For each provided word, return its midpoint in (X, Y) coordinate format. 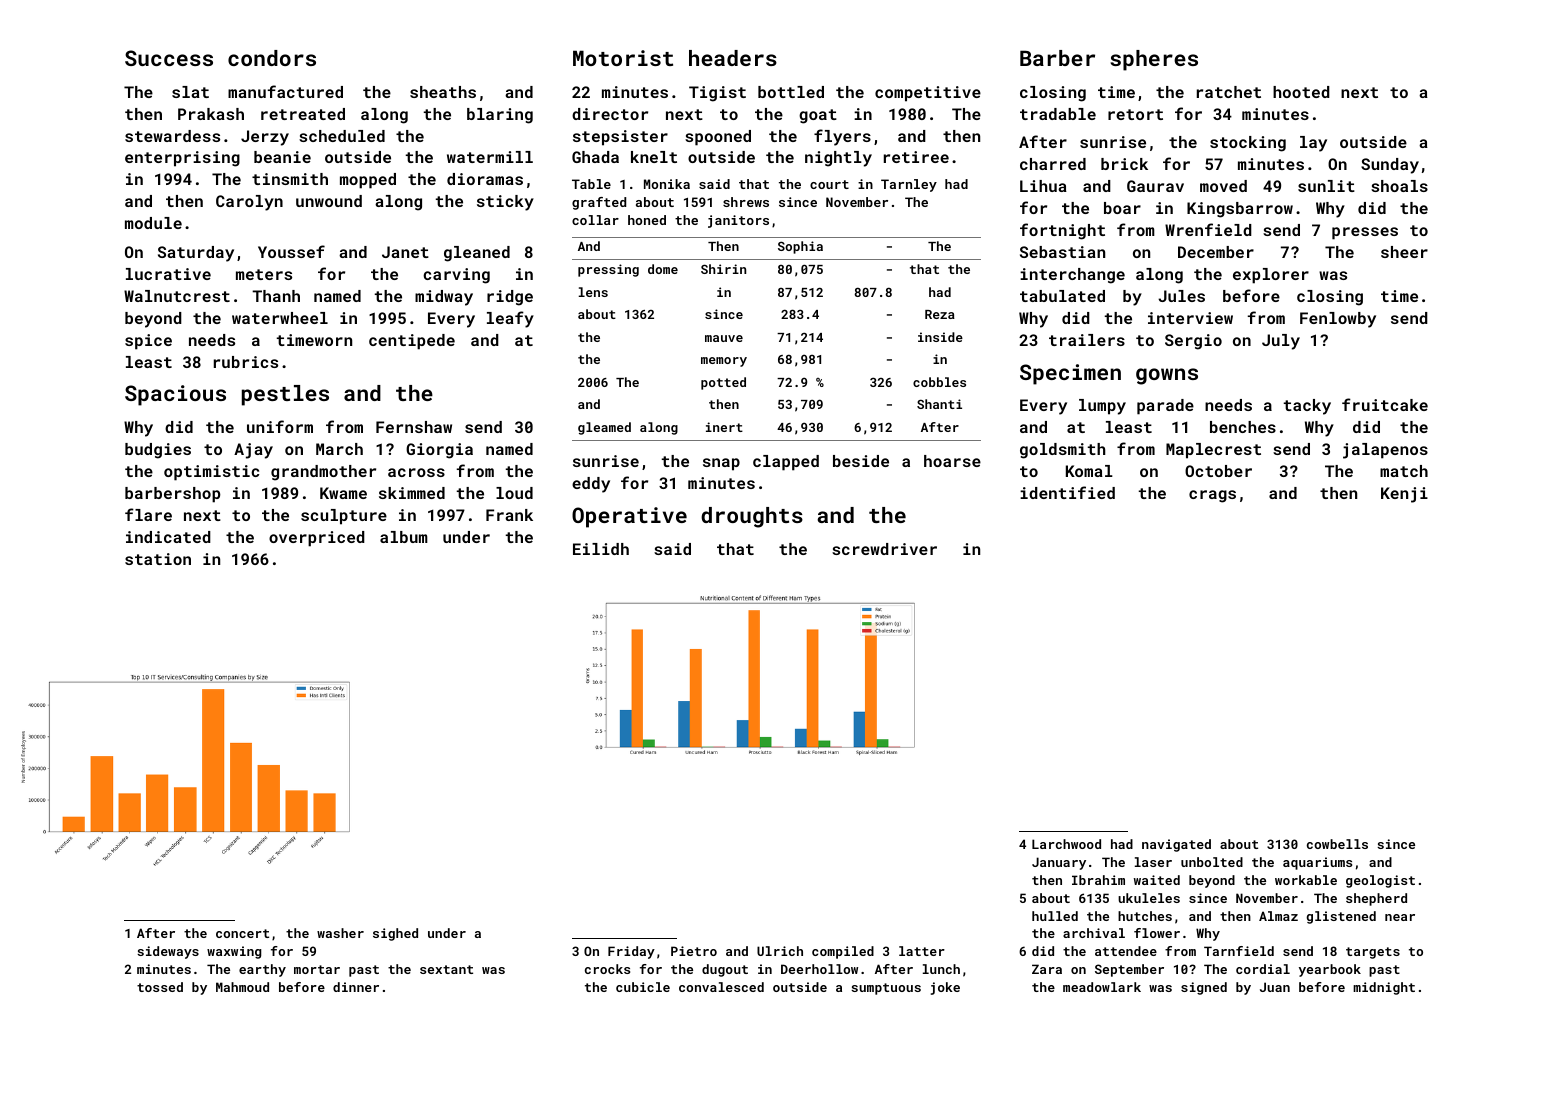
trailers (1087, 340)
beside (861, 461)
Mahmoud (242, 987)
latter (922, 951)
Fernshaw (414, 427)
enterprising (182, 159)
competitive (928, 94)
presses (1365, 233)
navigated (1176, 845)
